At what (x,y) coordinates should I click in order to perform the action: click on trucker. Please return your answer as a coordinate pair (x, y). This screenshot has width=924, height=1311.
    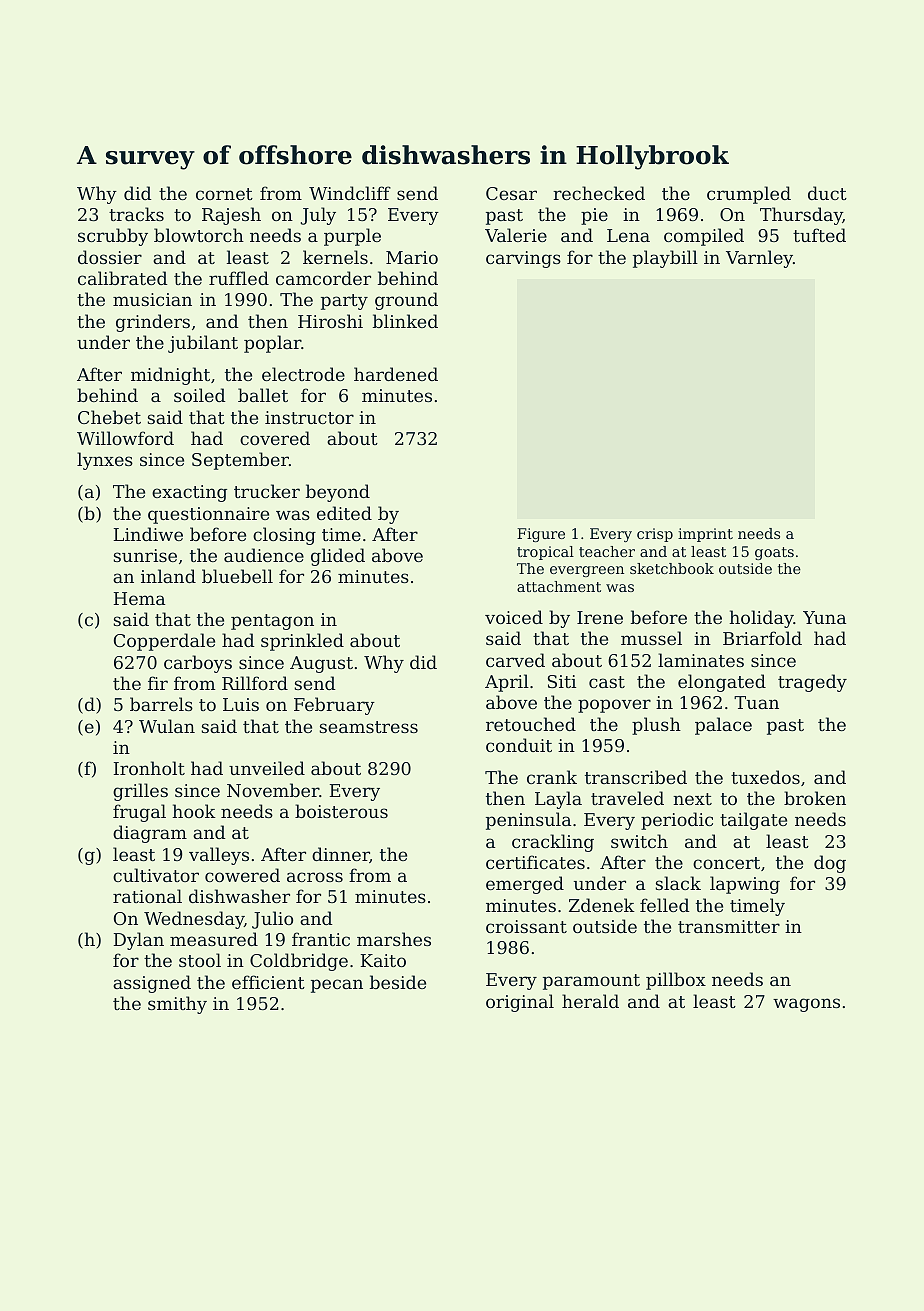
    Looking at the image, I should click on (267, 491).
